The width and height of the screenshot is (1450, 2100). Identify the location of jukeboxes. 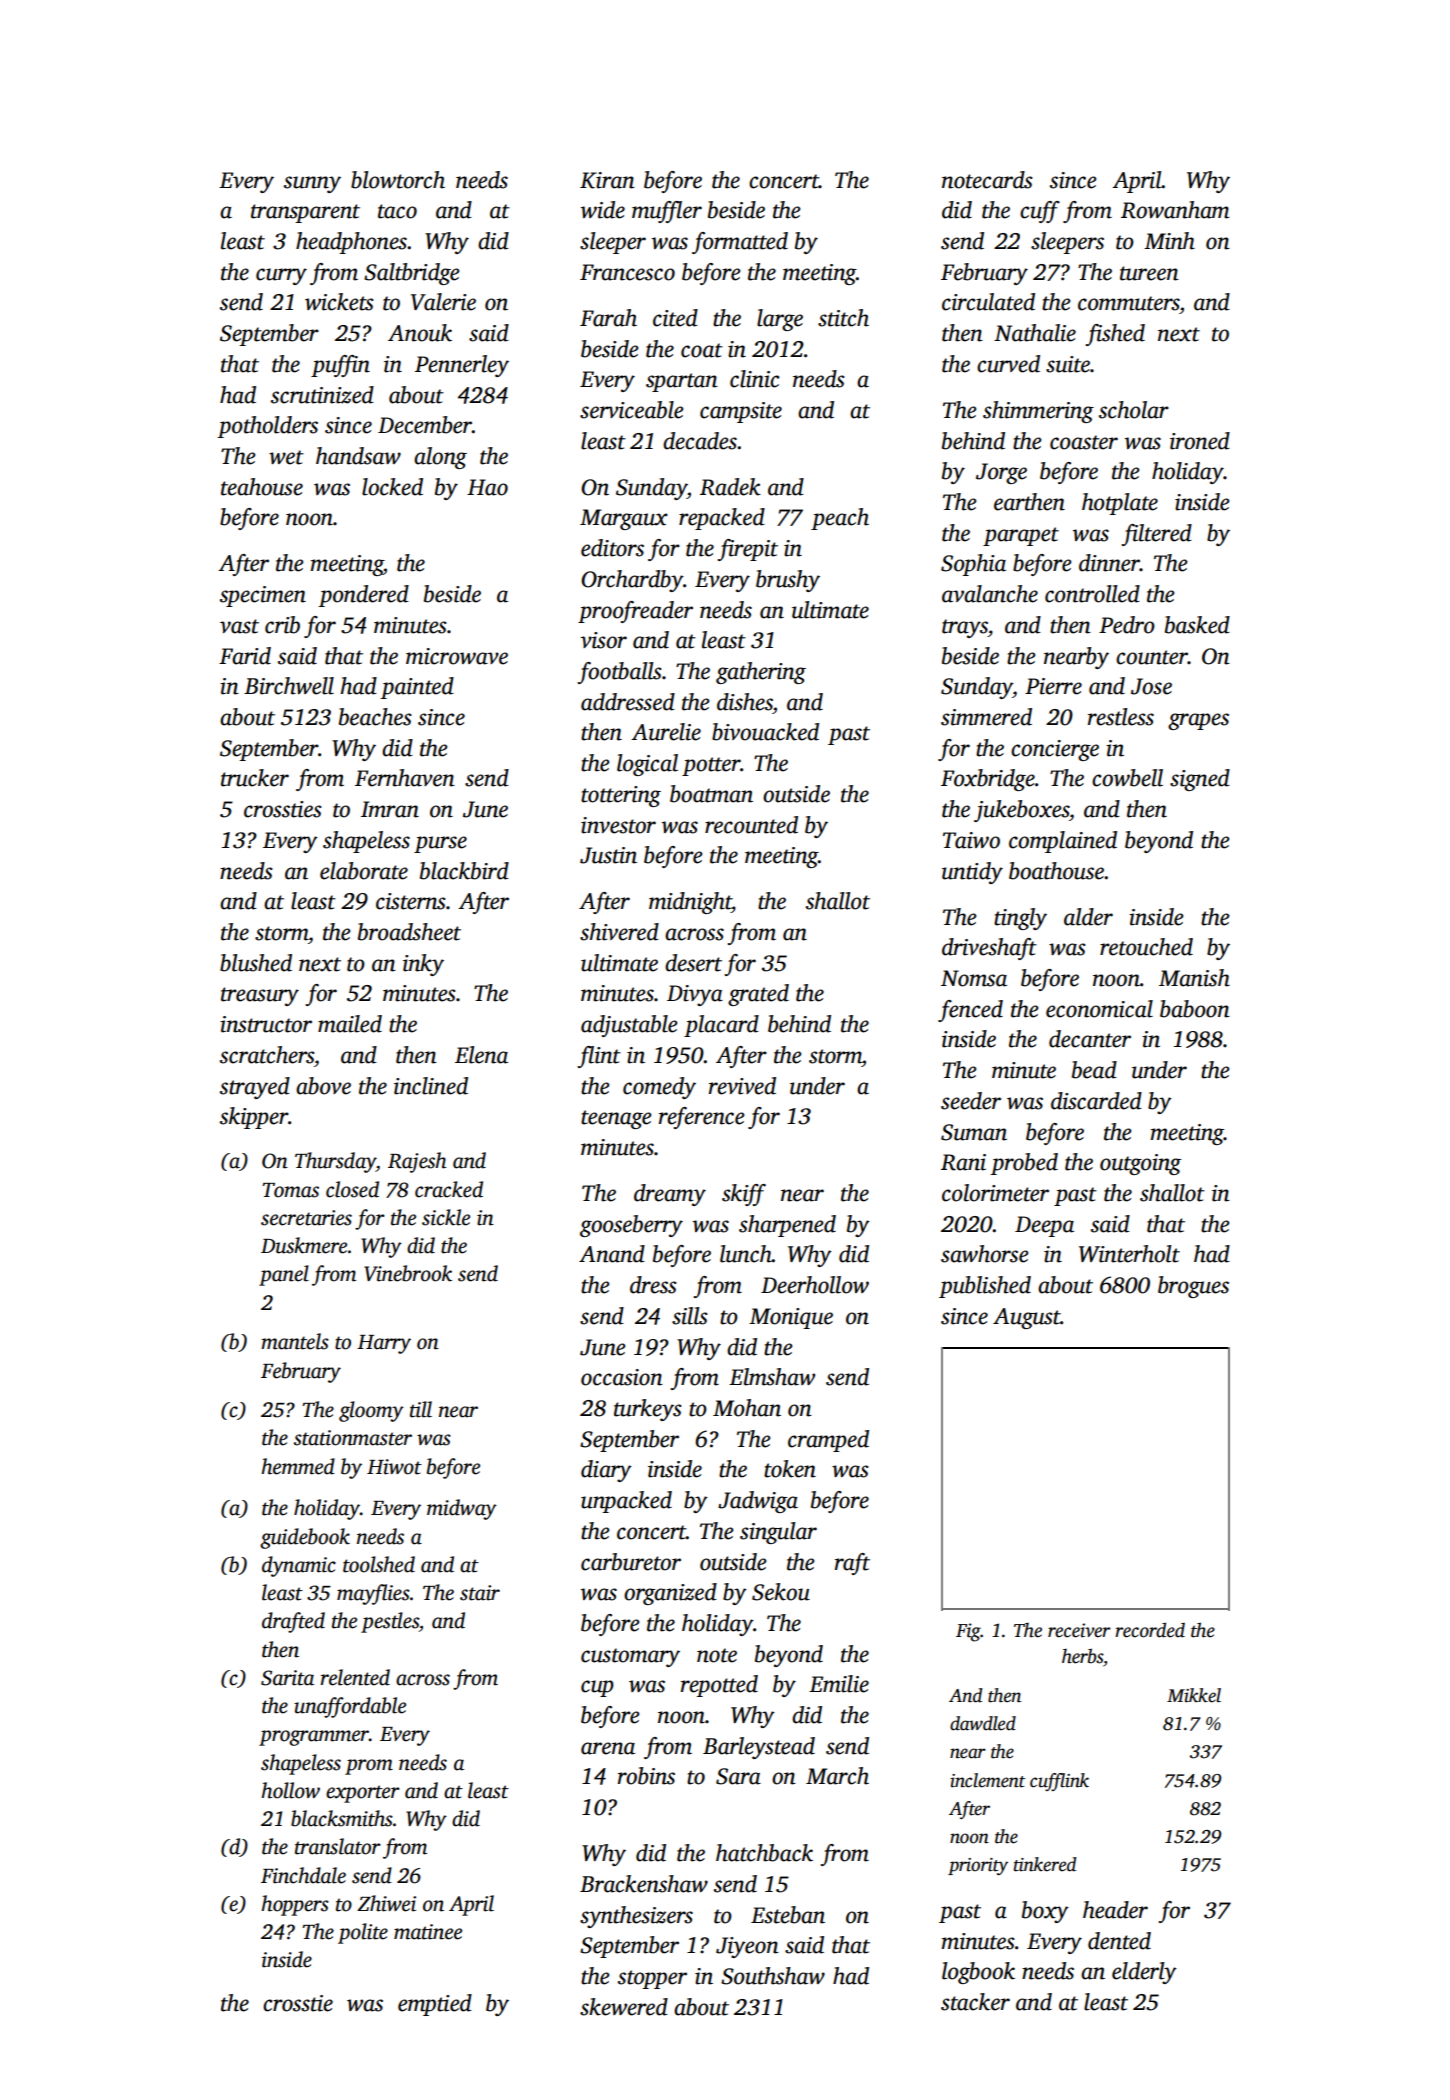
(1021, 811).
